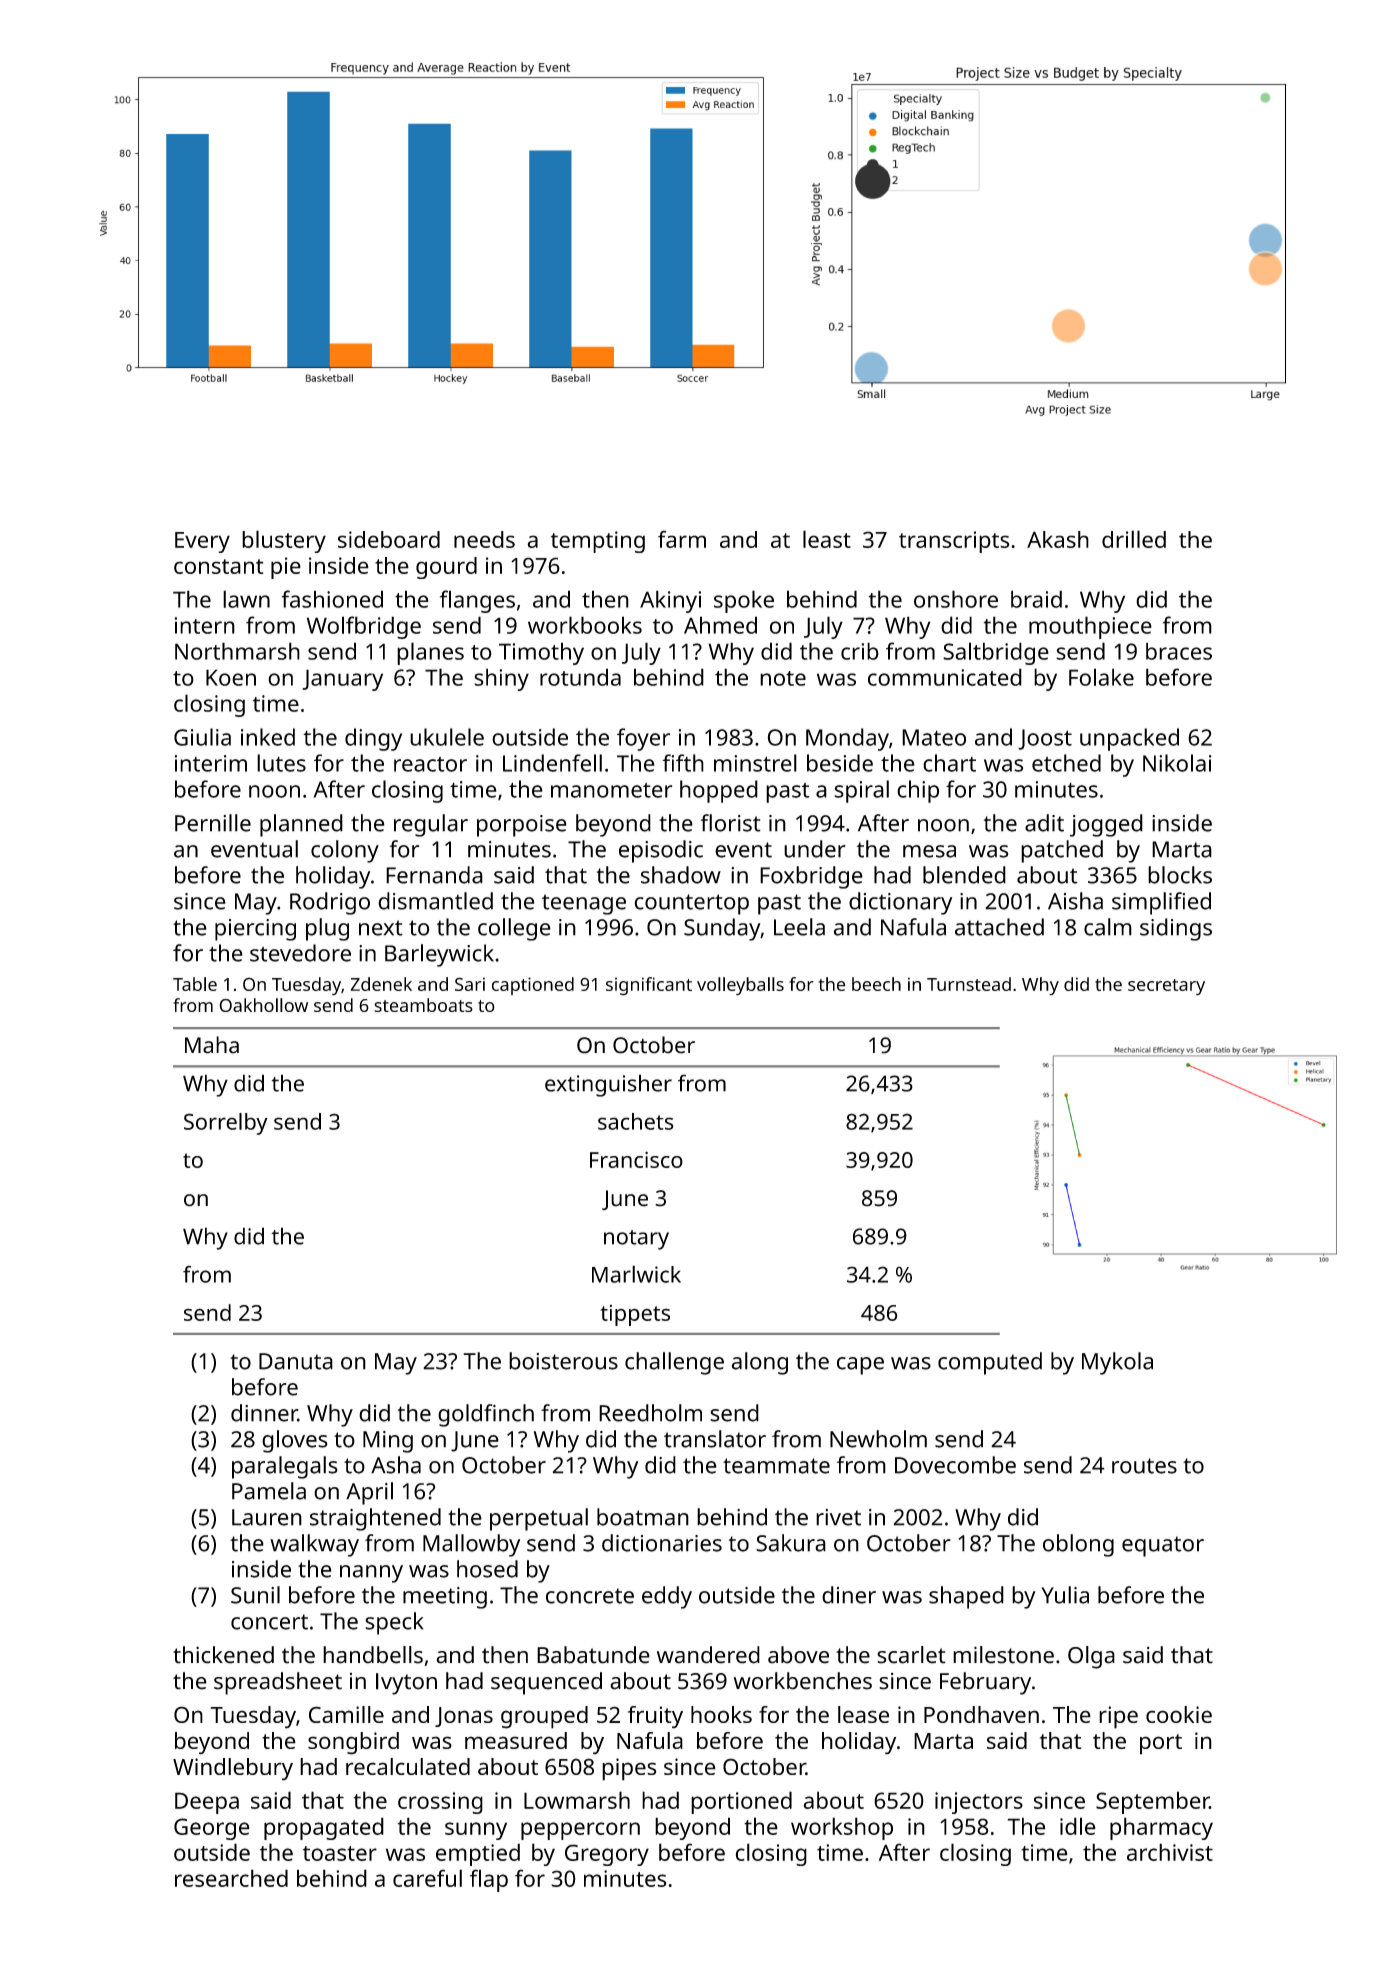  What do you see at coordinates (636, 1274) in the image?
I see `Marlwick` at bounding box center [636, 1274].
